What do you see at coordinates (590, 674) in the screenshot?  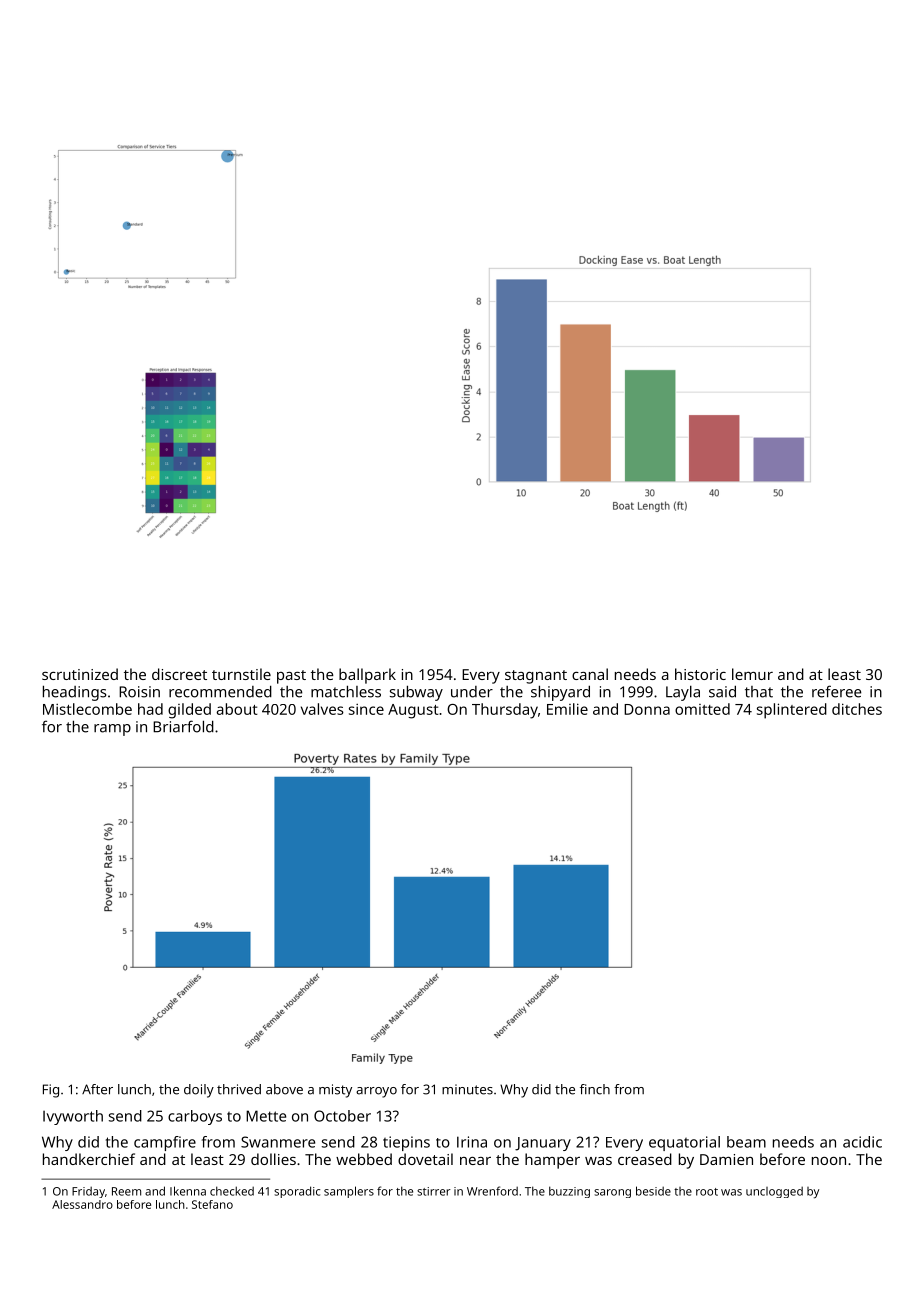 I see `canal` at bounding box center [590, 674].
